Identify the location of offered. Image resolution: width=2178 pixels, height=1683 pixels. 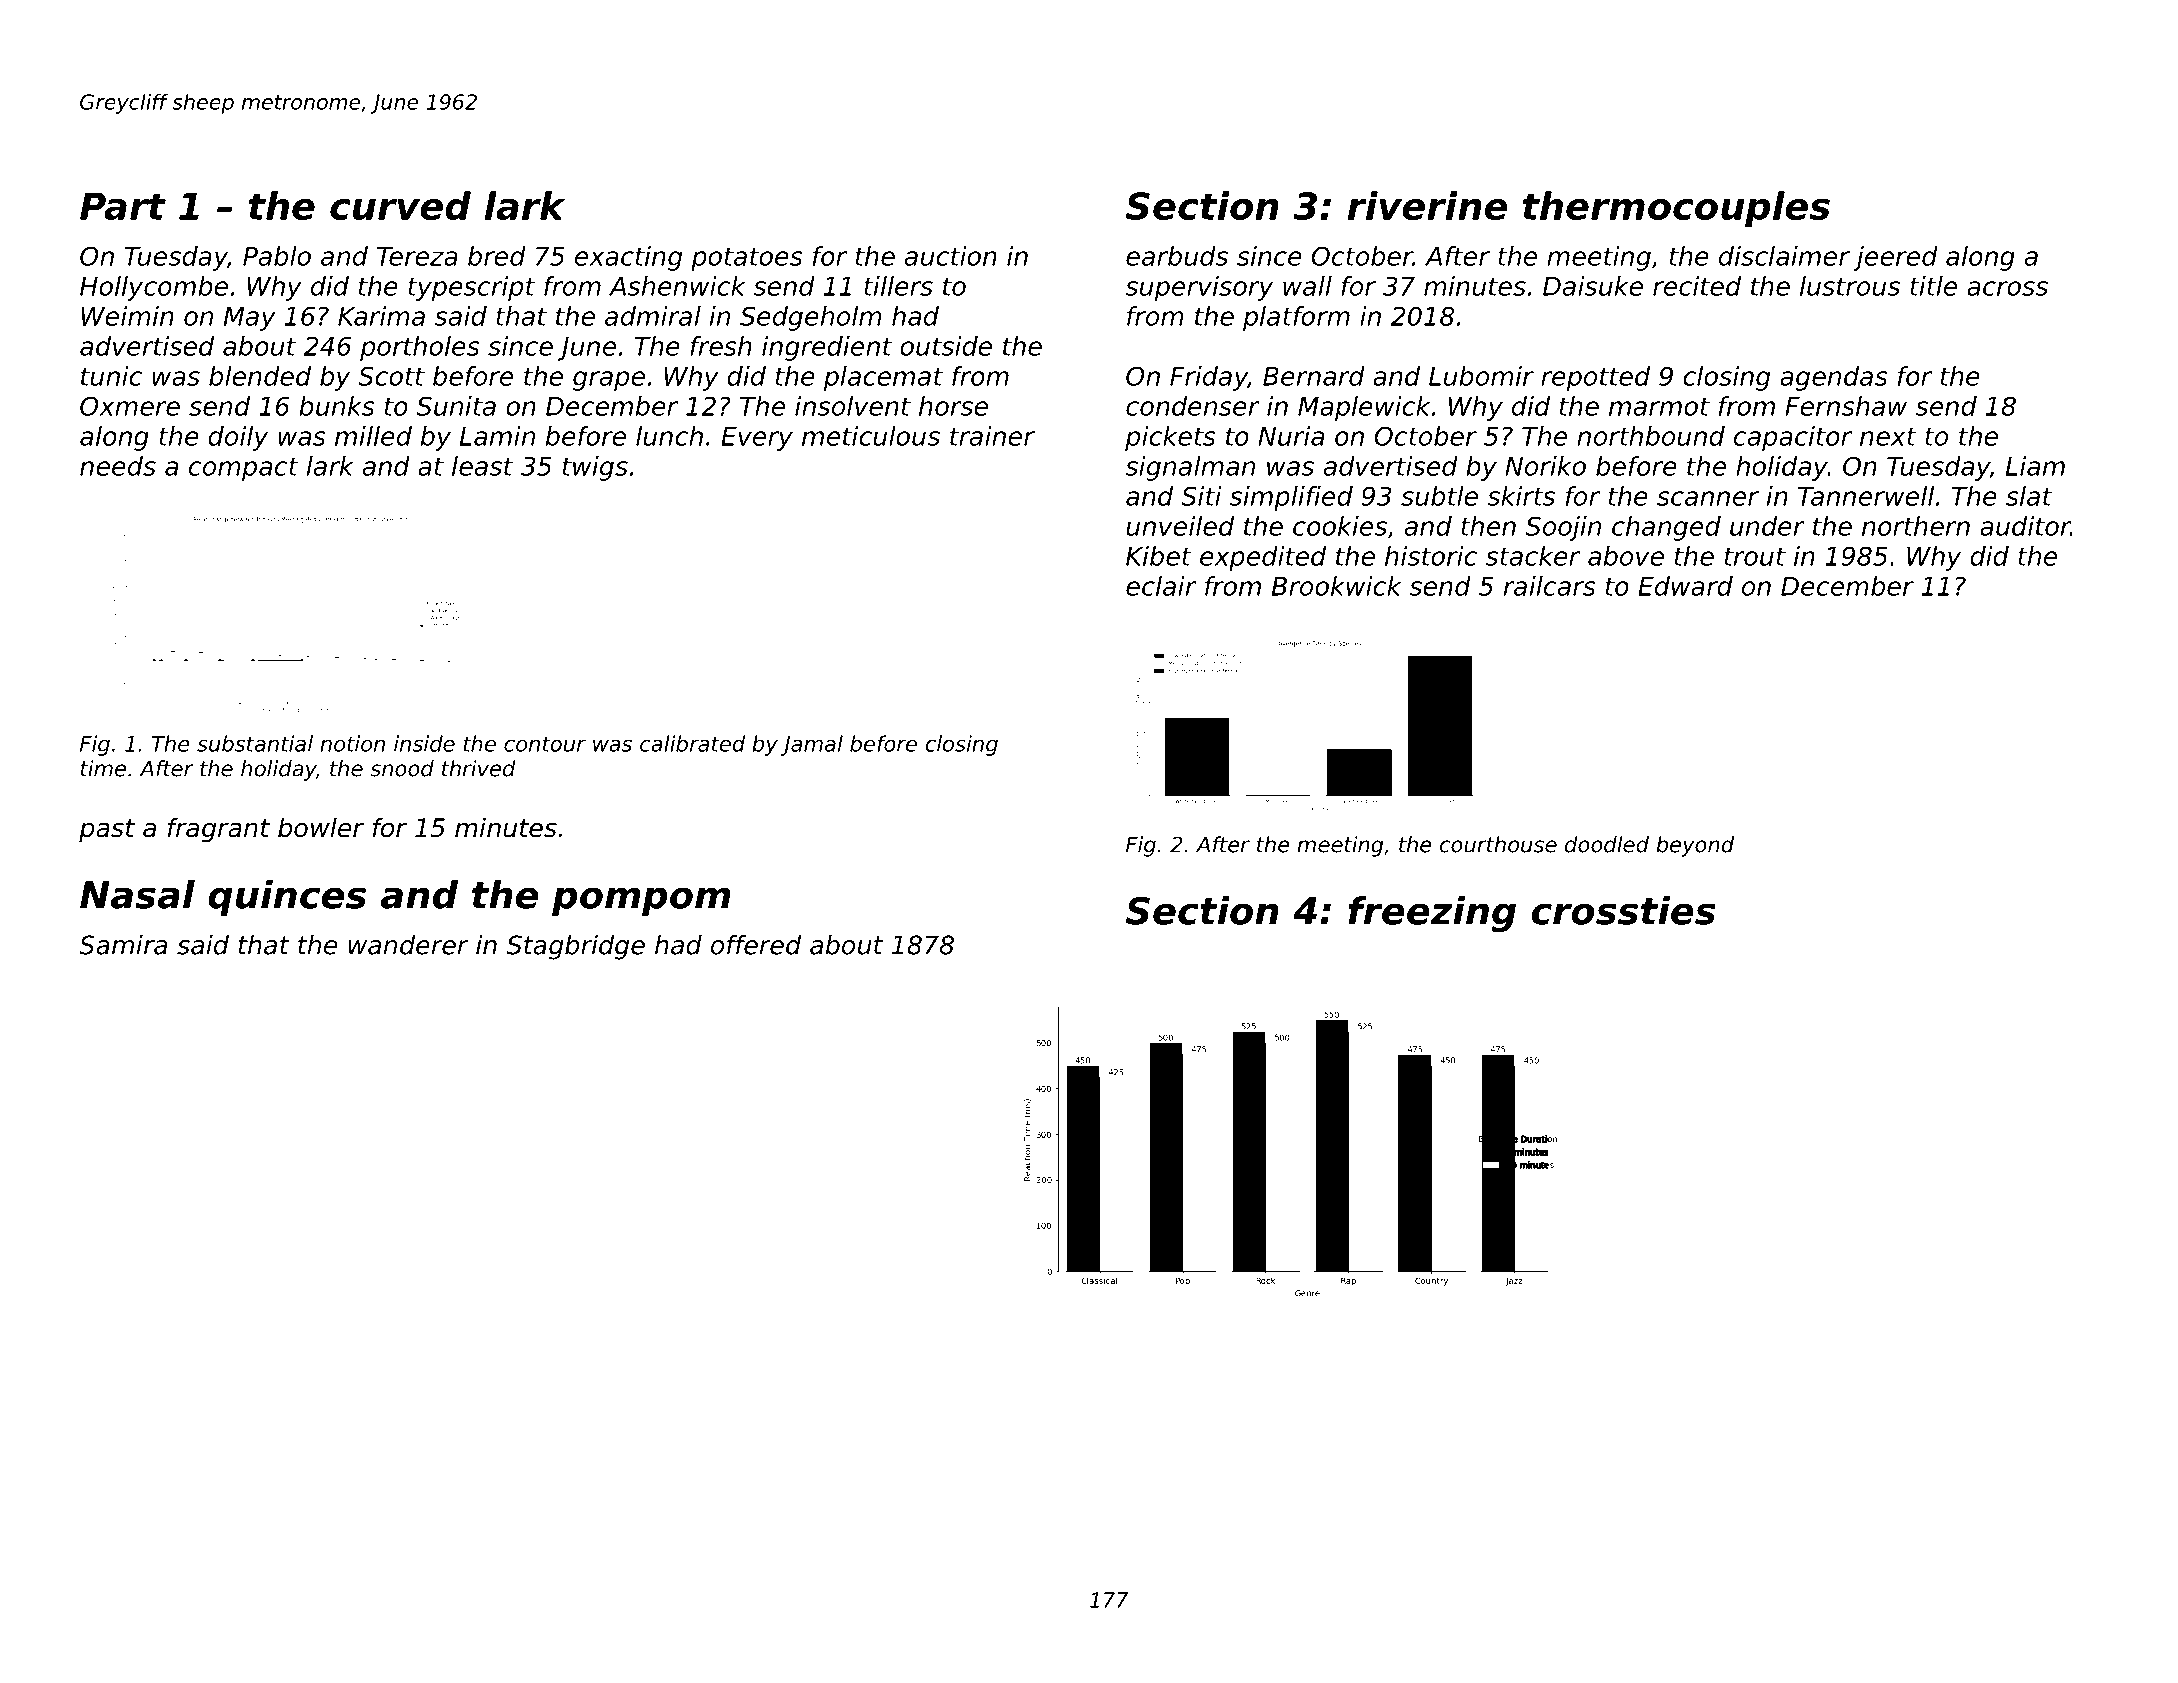
(756, 945).
